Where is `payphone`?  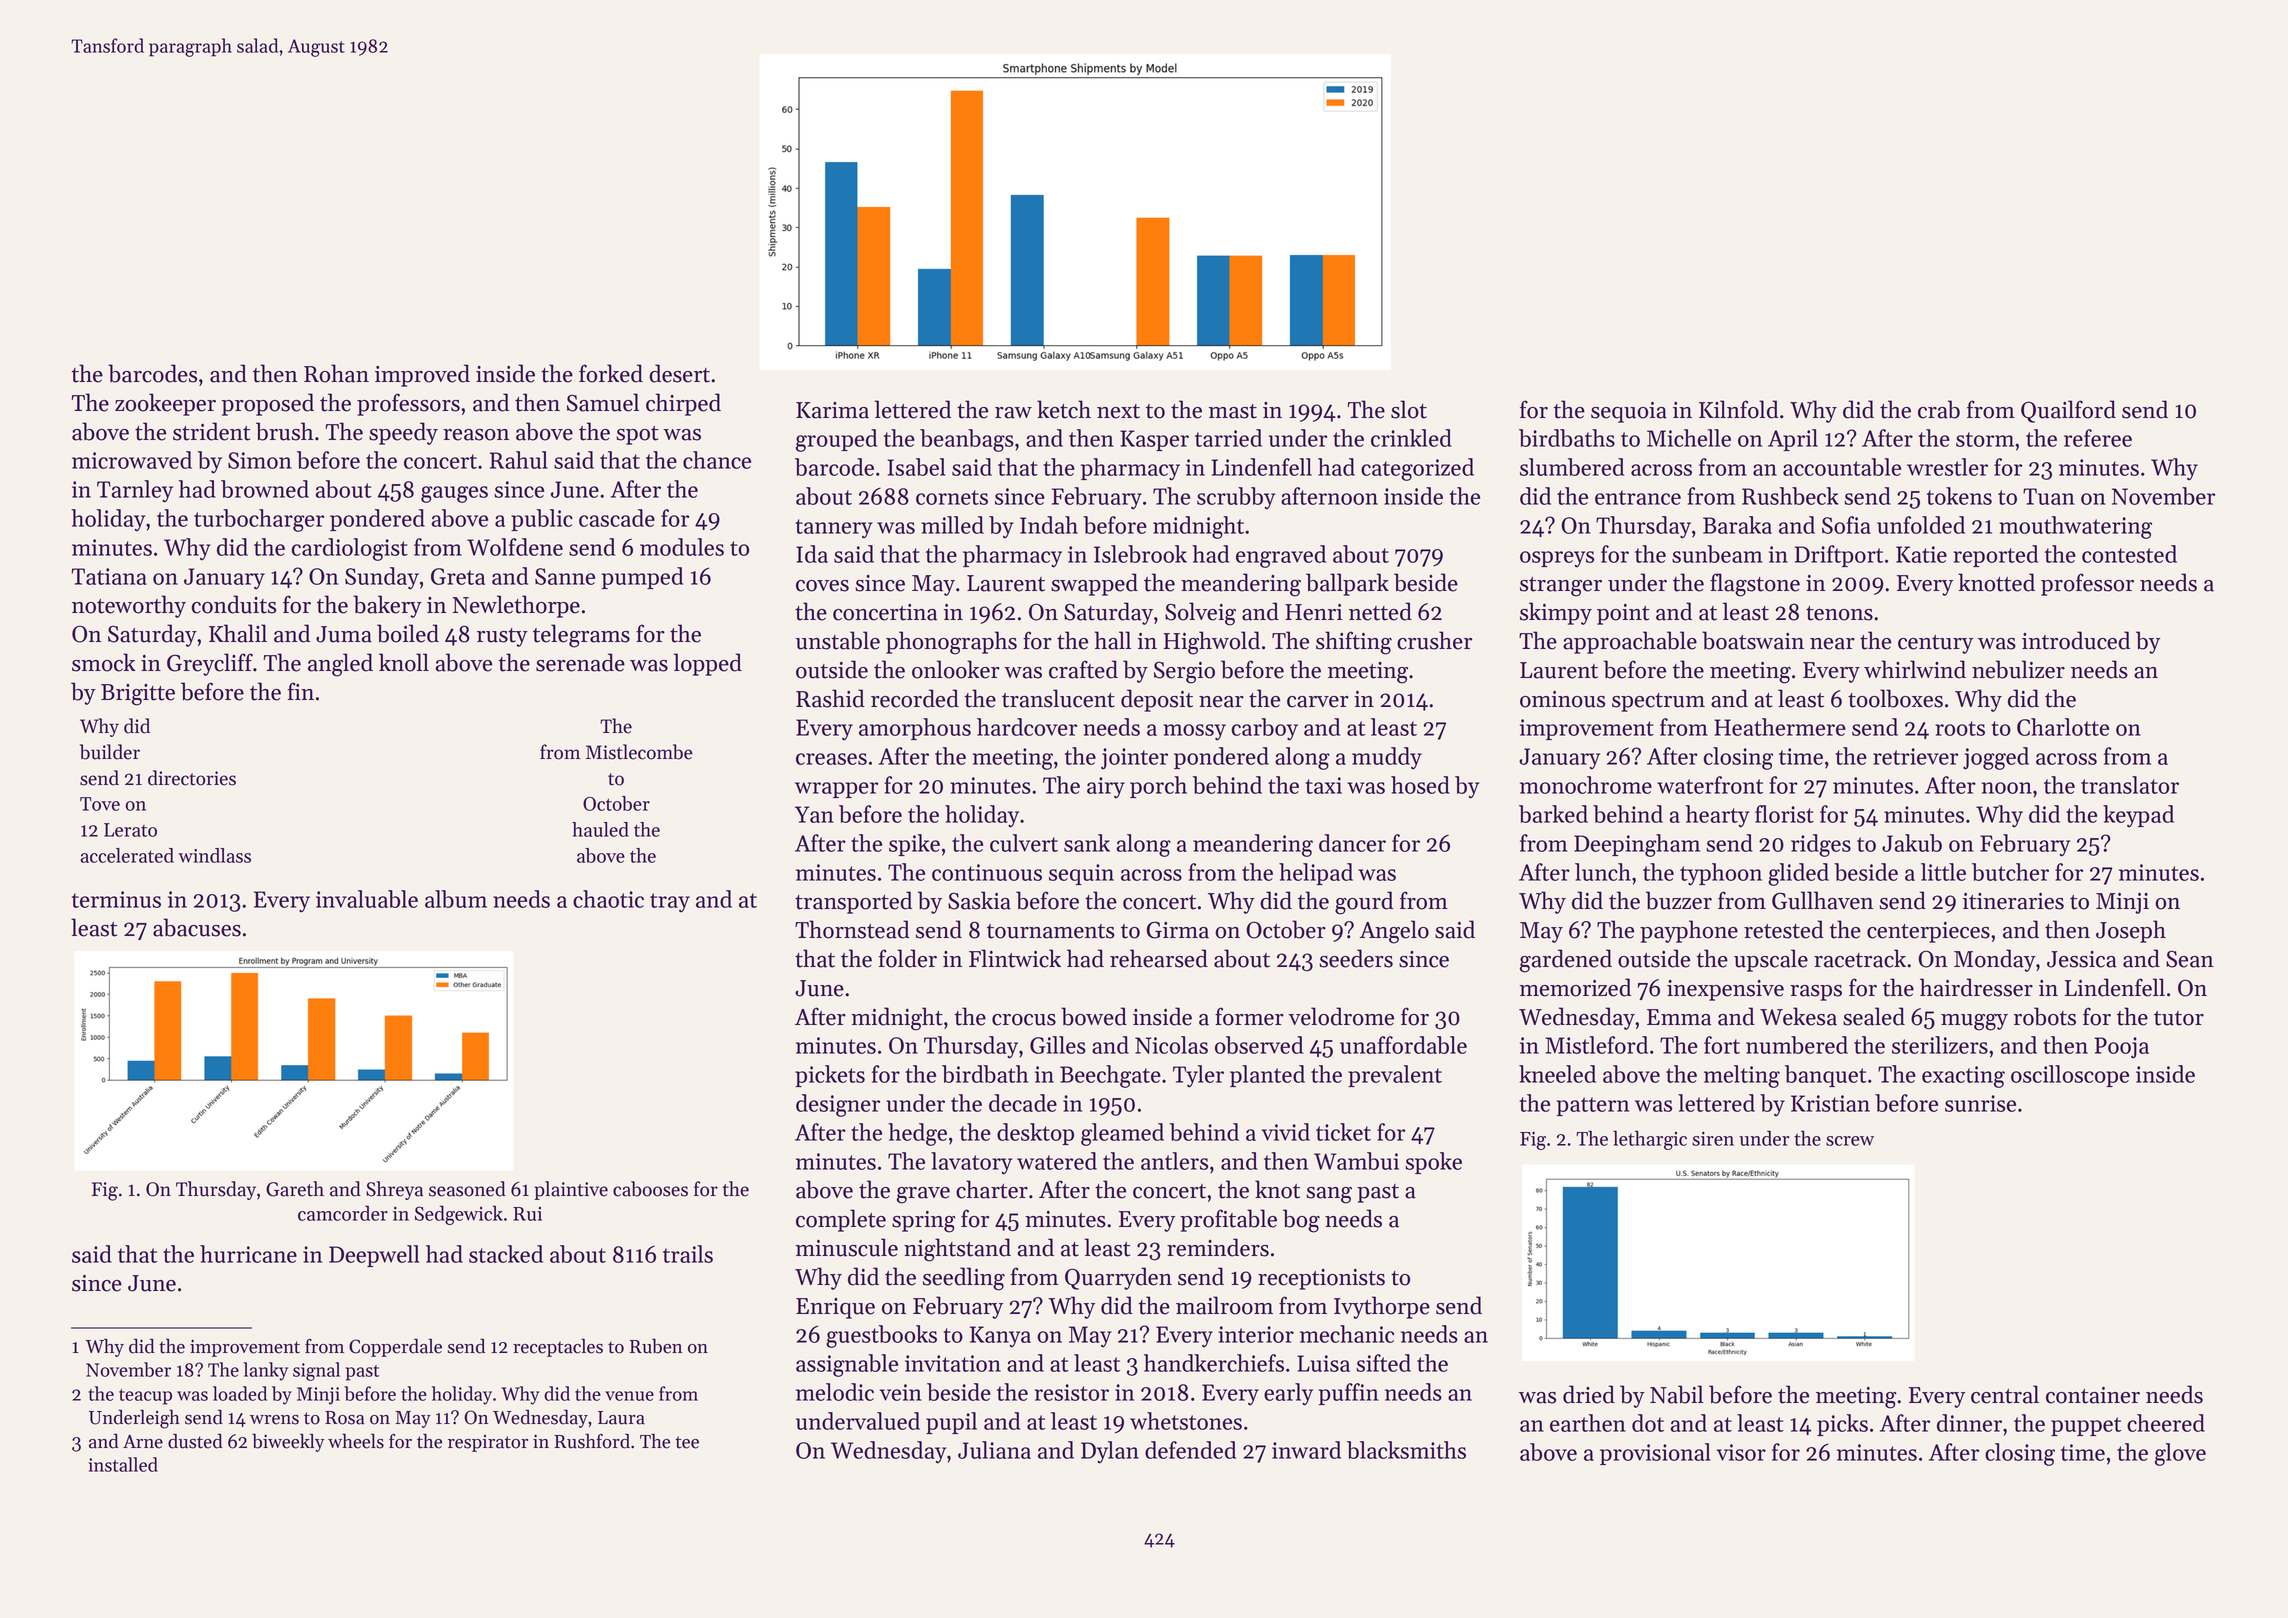
payphone is located at coordinates (1689, 931).
